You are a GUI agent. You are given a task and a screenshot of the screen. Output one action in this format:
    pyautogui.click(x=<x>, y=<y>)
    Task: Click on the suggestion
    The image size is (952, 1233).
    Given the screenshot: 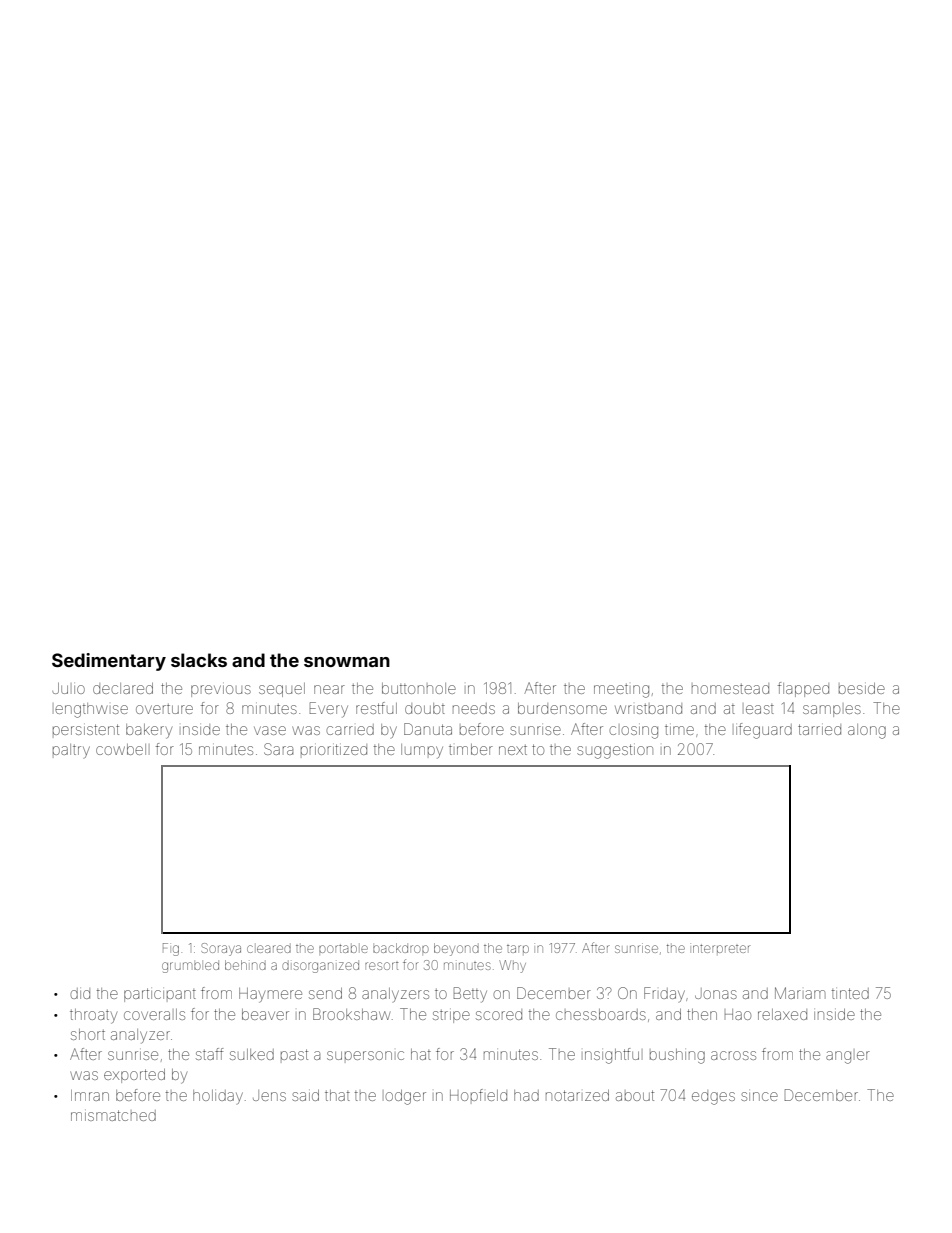 What is the action you would take?
    pyautogui.click(x=615, y=751)
